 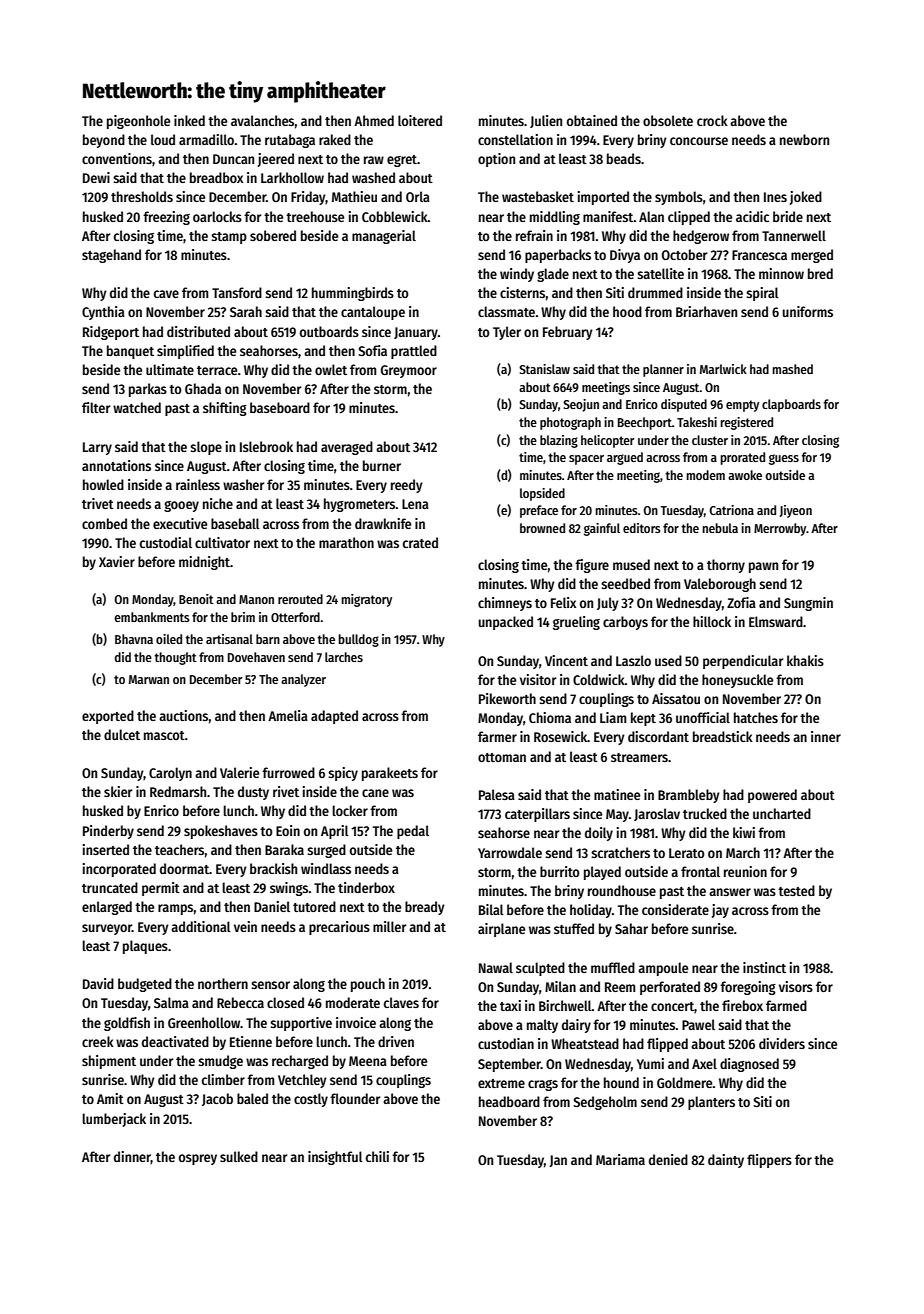 What do you see at coordinates (542, 494) in the document?
I see `lopsided` at bounding box center [542, 494].
